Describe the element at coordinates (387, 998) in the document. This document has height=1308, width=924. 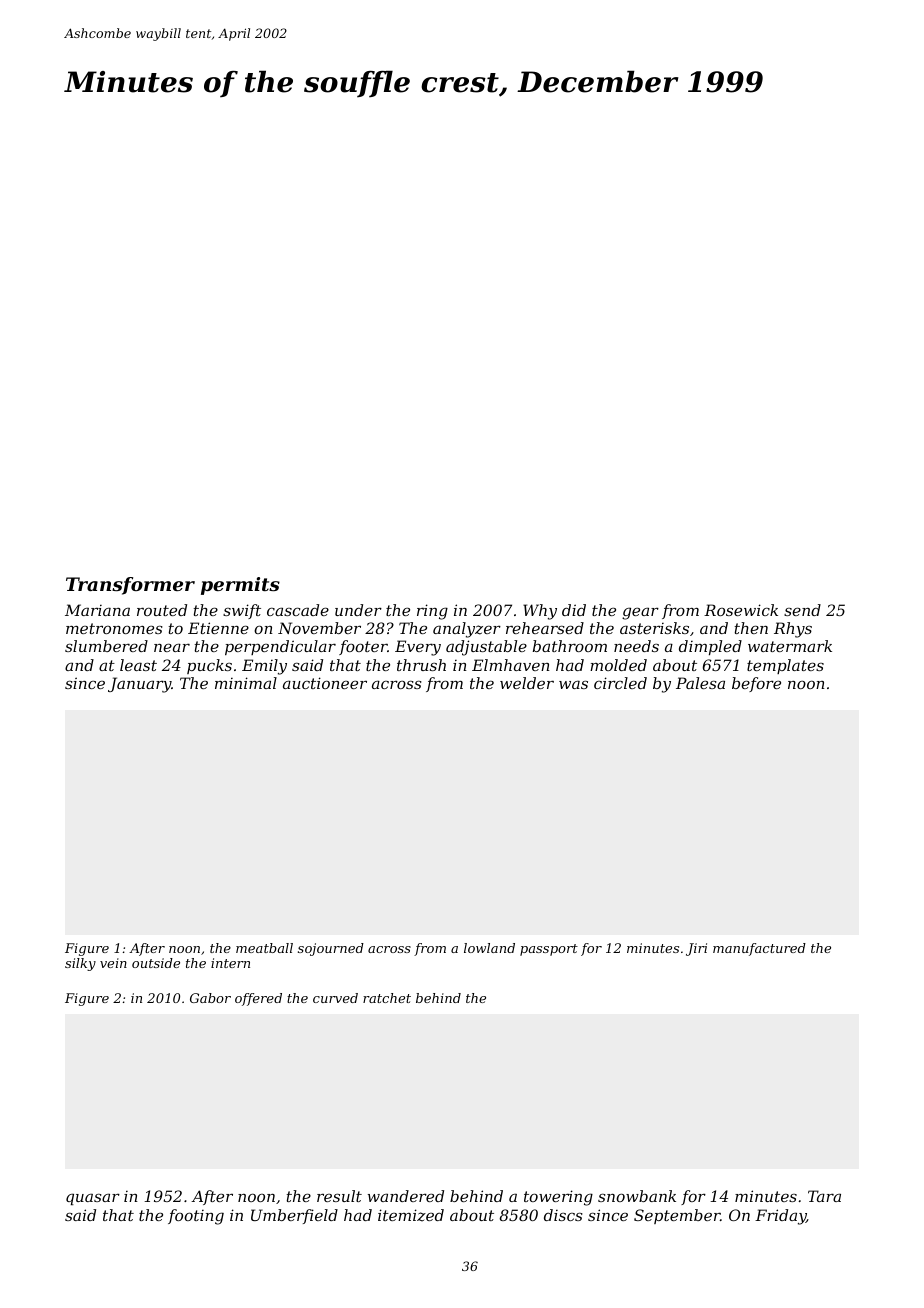
I see `ratchet` at that location.
